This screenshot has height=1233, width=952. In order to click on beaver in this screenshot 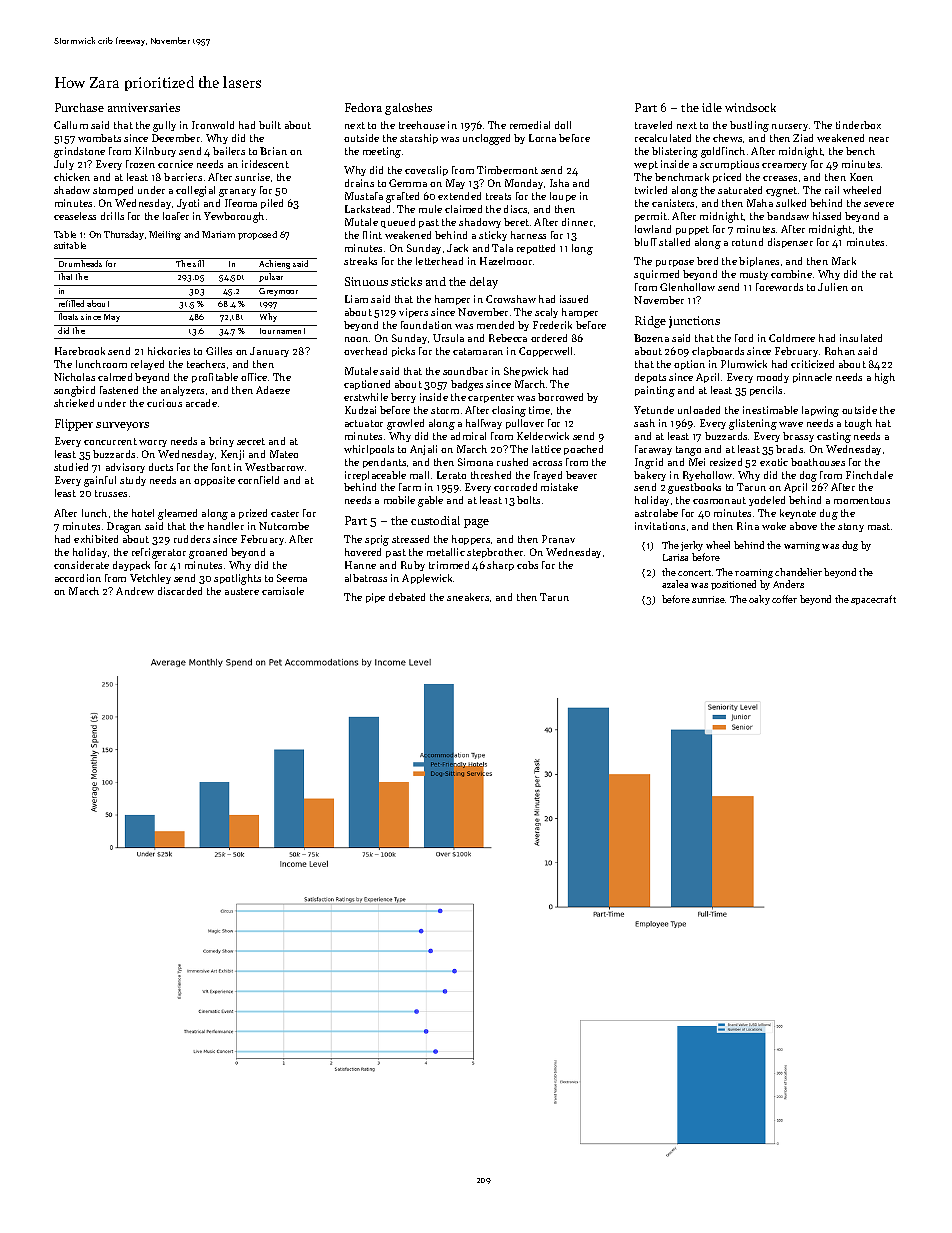, I will do `click(581, 475)`.
